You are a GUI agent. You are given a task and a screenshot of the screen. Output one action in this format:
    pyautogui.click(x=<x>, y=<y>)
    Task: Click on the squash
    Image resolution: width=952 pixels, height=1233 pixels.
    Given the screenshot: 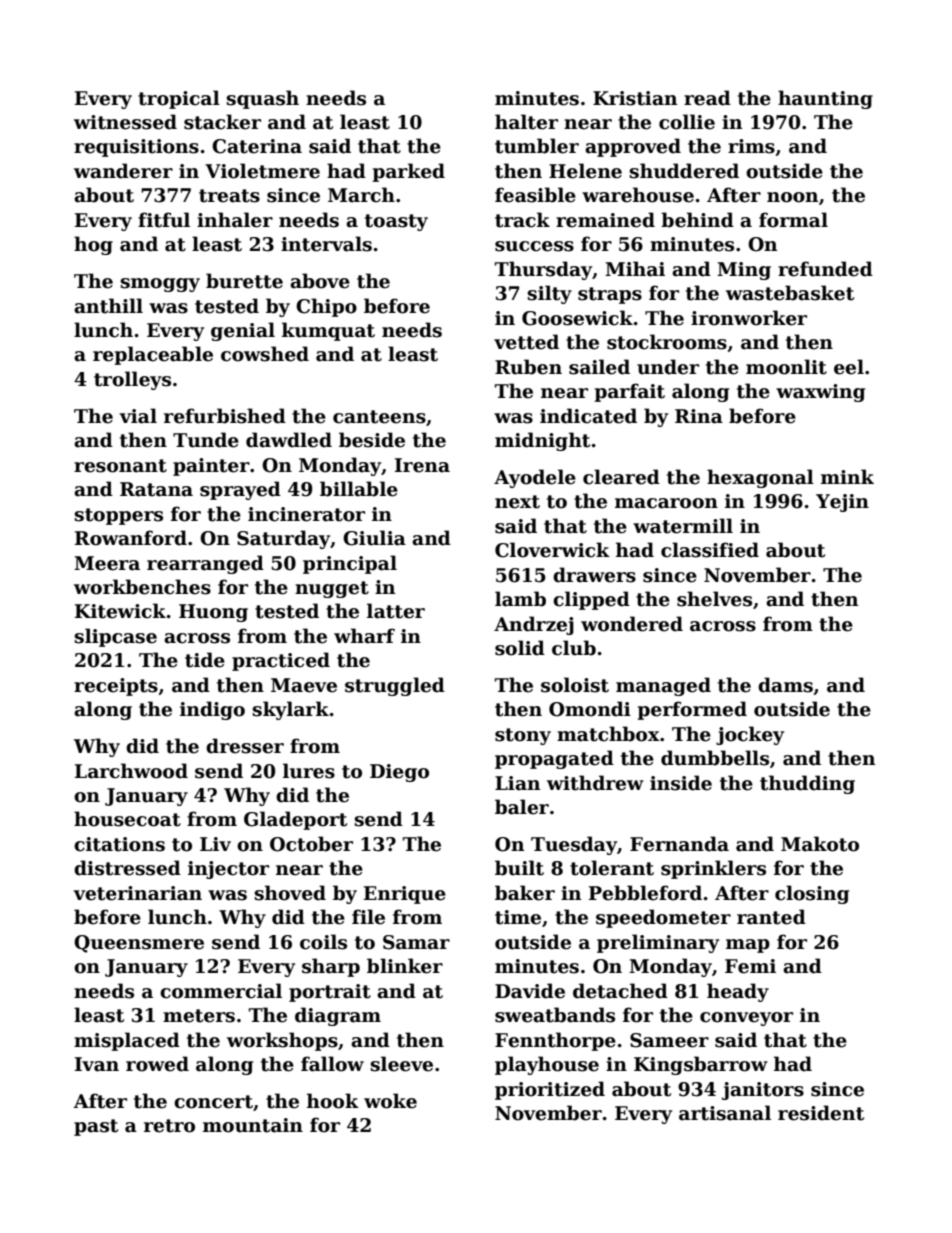 What is the action you would take?
    pyautogui.click(x=262, y=99)
